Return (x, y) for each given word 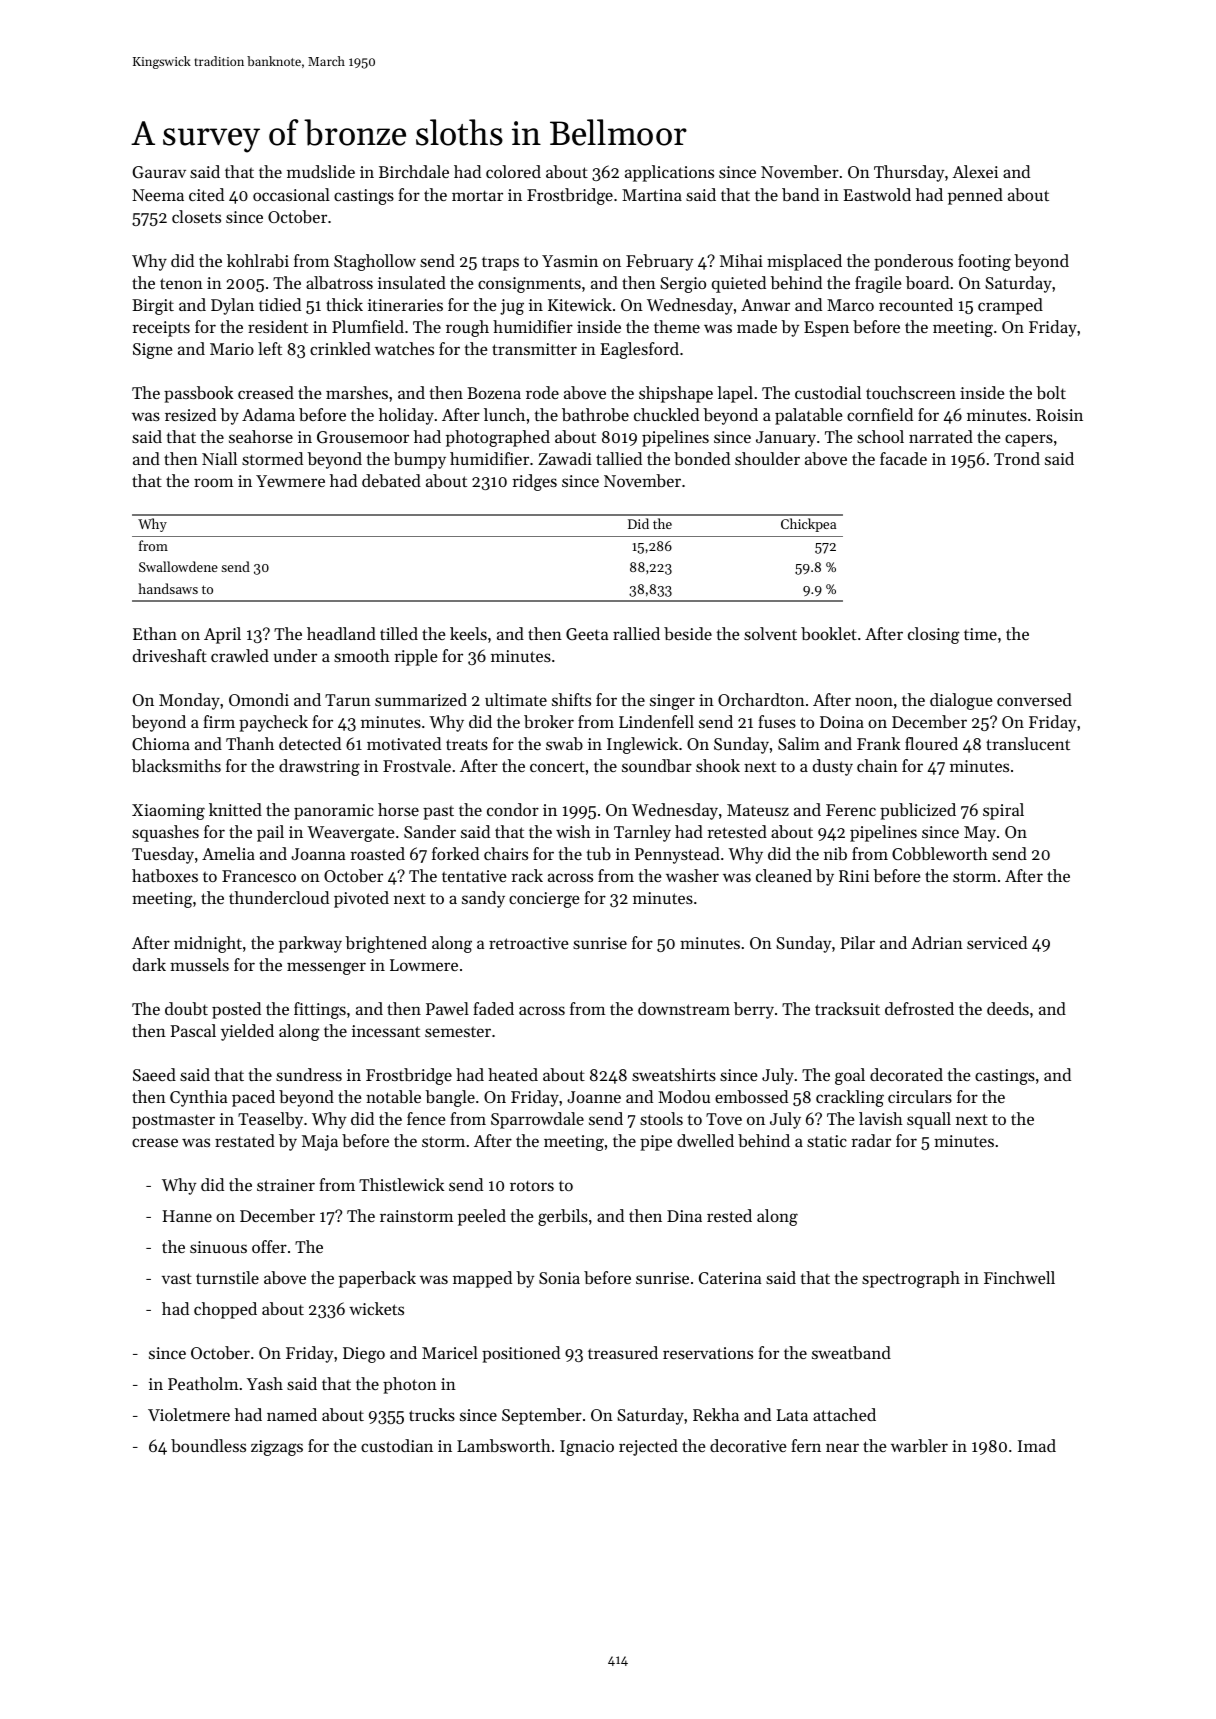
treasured (623, 1352)
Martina (652, 195)
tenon (181, 283)
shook (718, 765)
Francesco (259, 876)
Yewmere (290, 481)
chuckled (666, 414)
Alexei (975, 171)
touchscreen (911, 392)
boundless (208, 1445)
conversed (1034, 699)
